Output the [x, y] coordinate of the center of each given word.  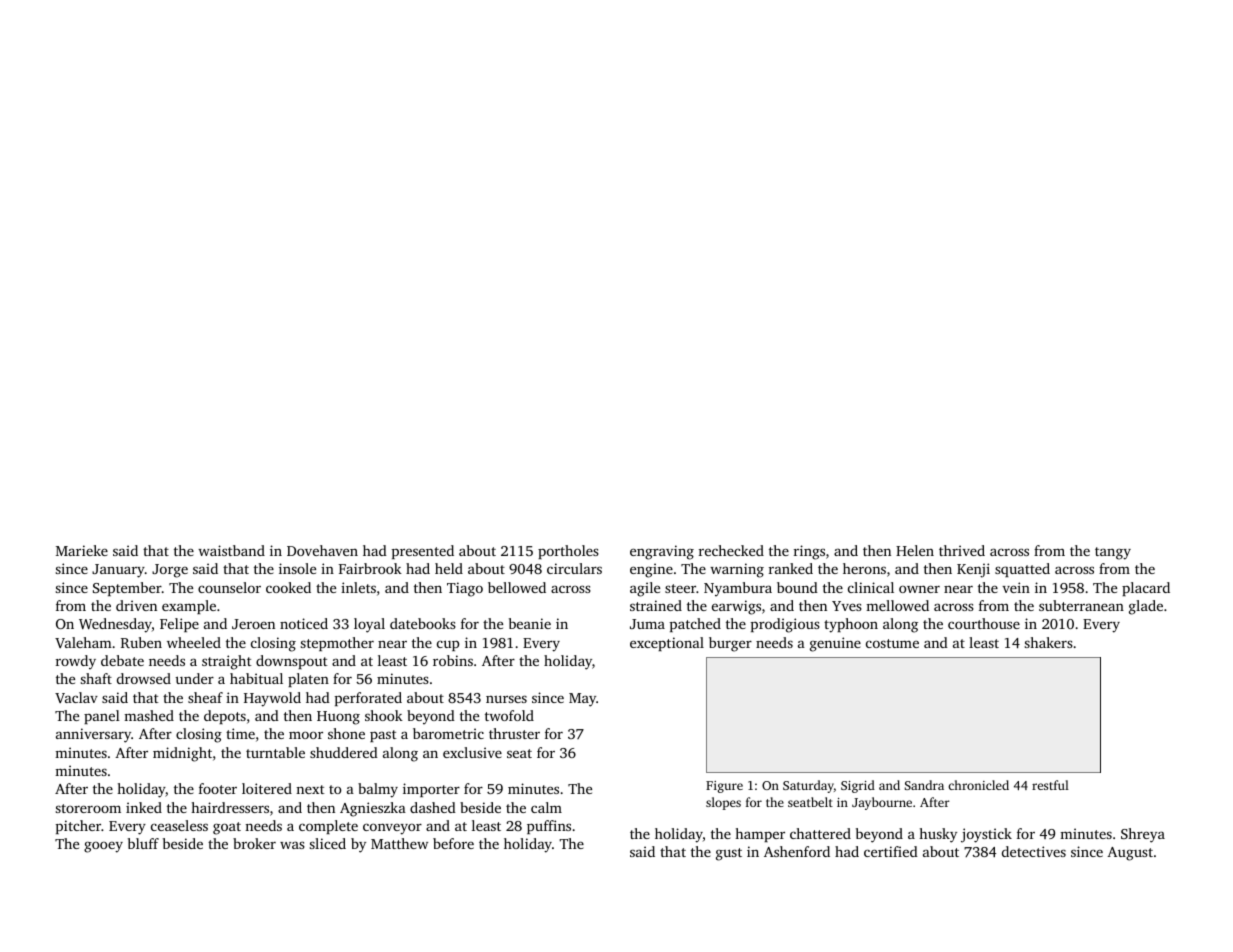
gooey [103, 847]
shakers [1049, 642]
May [582, 700]
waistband [231, 550]
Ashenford [797, 851]
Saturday [808, 786]
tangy [1113, 553]
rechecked [731, 550]
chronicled [978, 785]
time [240, 733]
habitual [256, 678]
